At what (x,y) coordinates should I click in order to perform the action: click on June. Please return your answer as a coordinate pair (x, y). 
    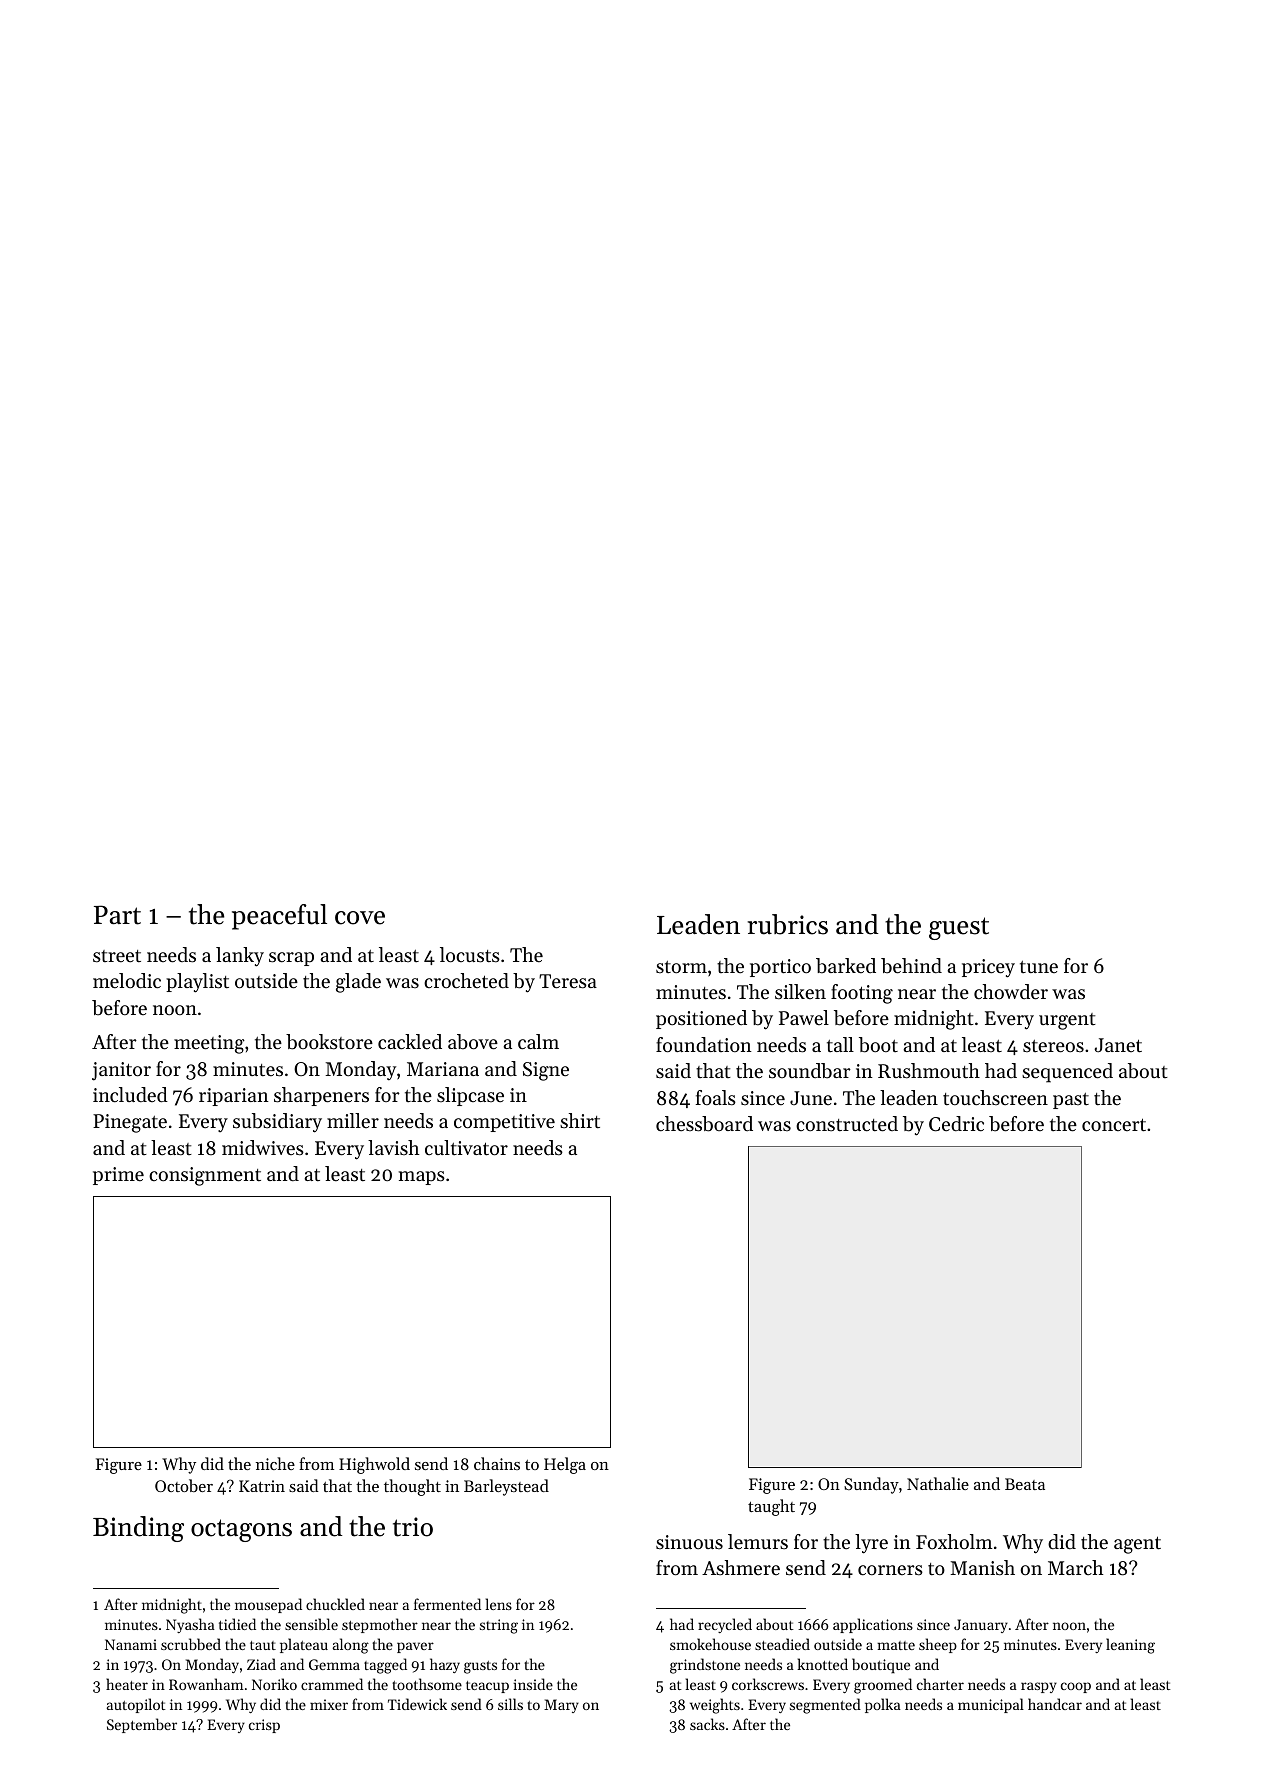
    Looking at the image, I should click on (811, 1098).
